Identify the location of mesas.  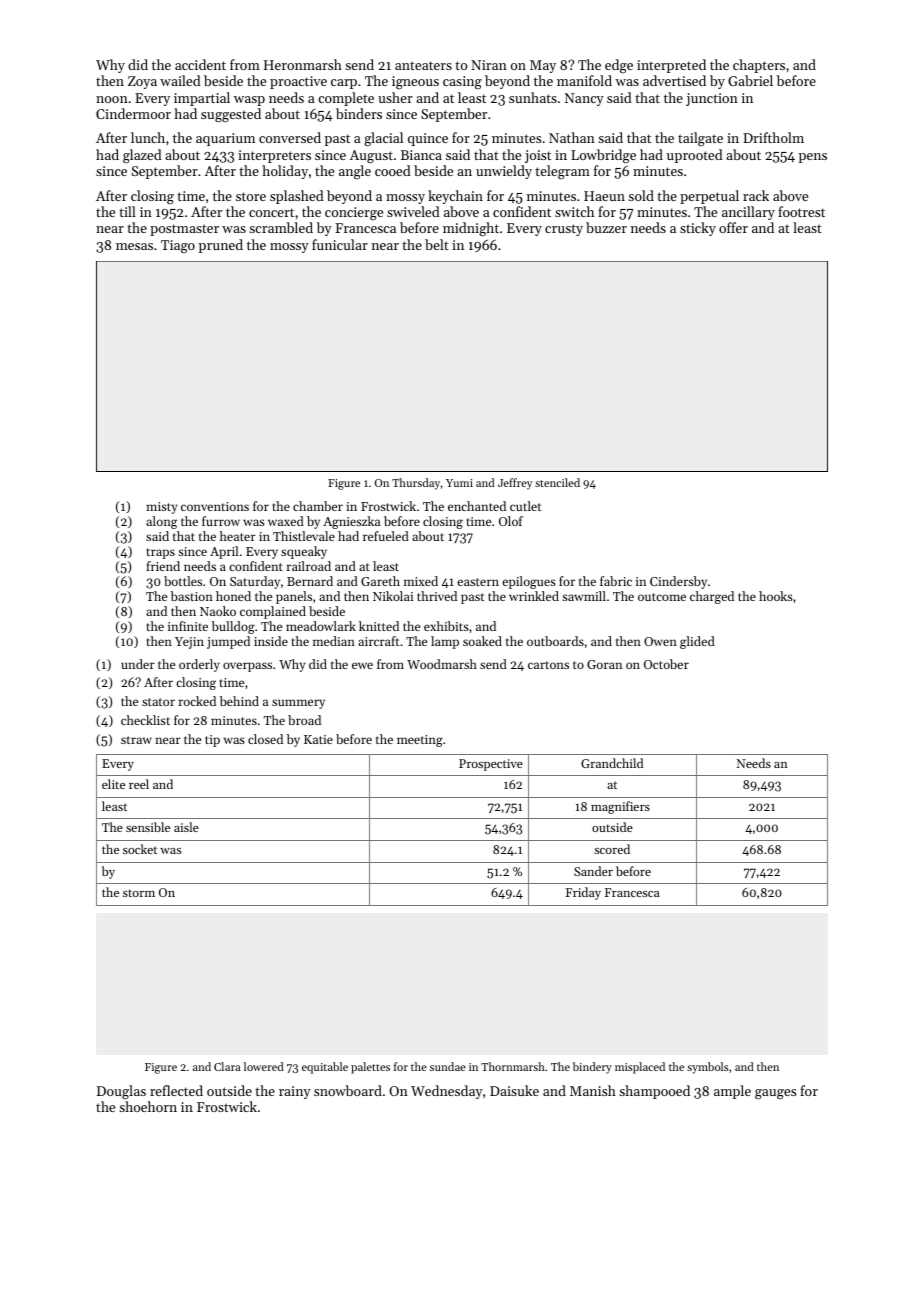
(134, 246).
